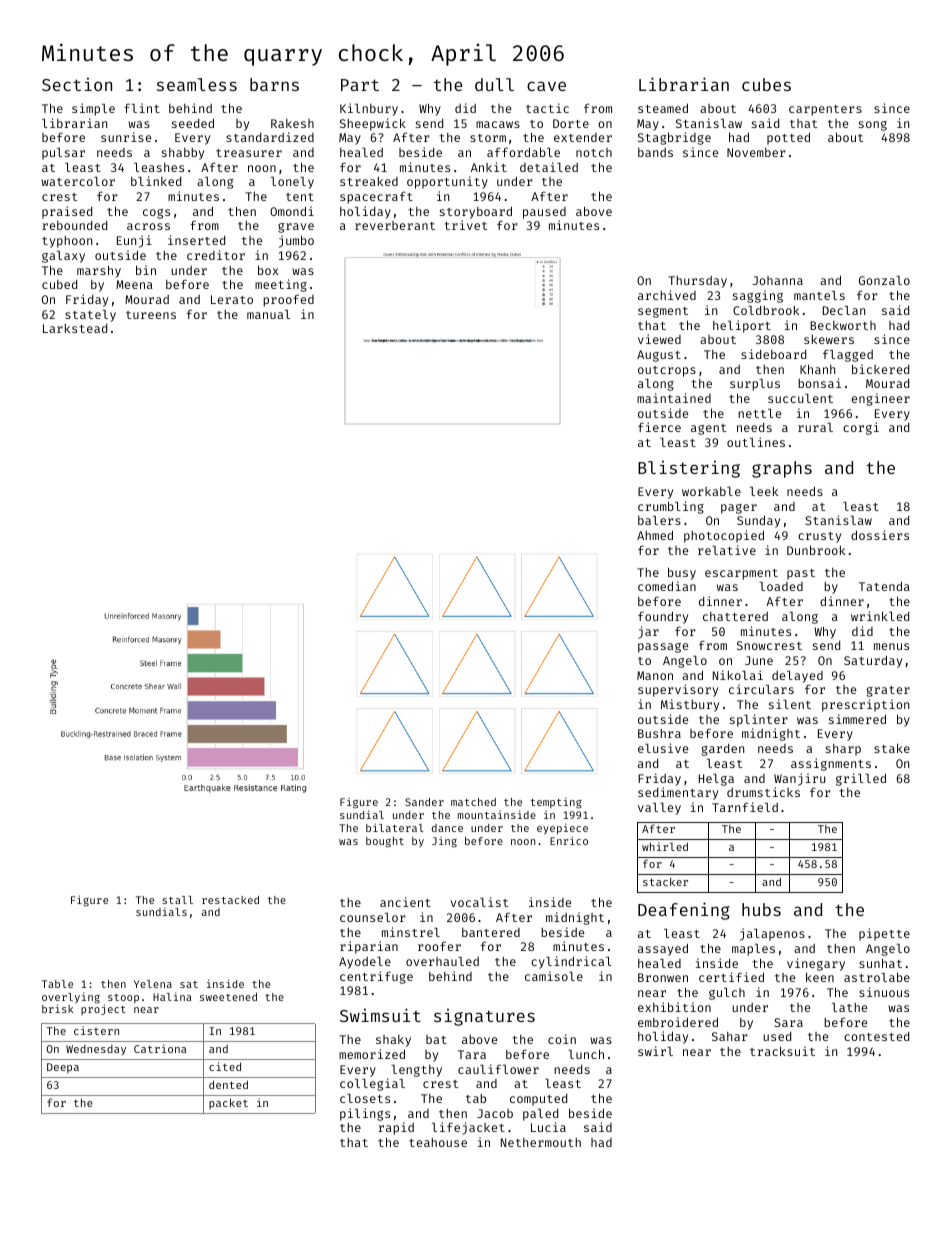  I want to click on lifejacket, so click(468, 1128).
